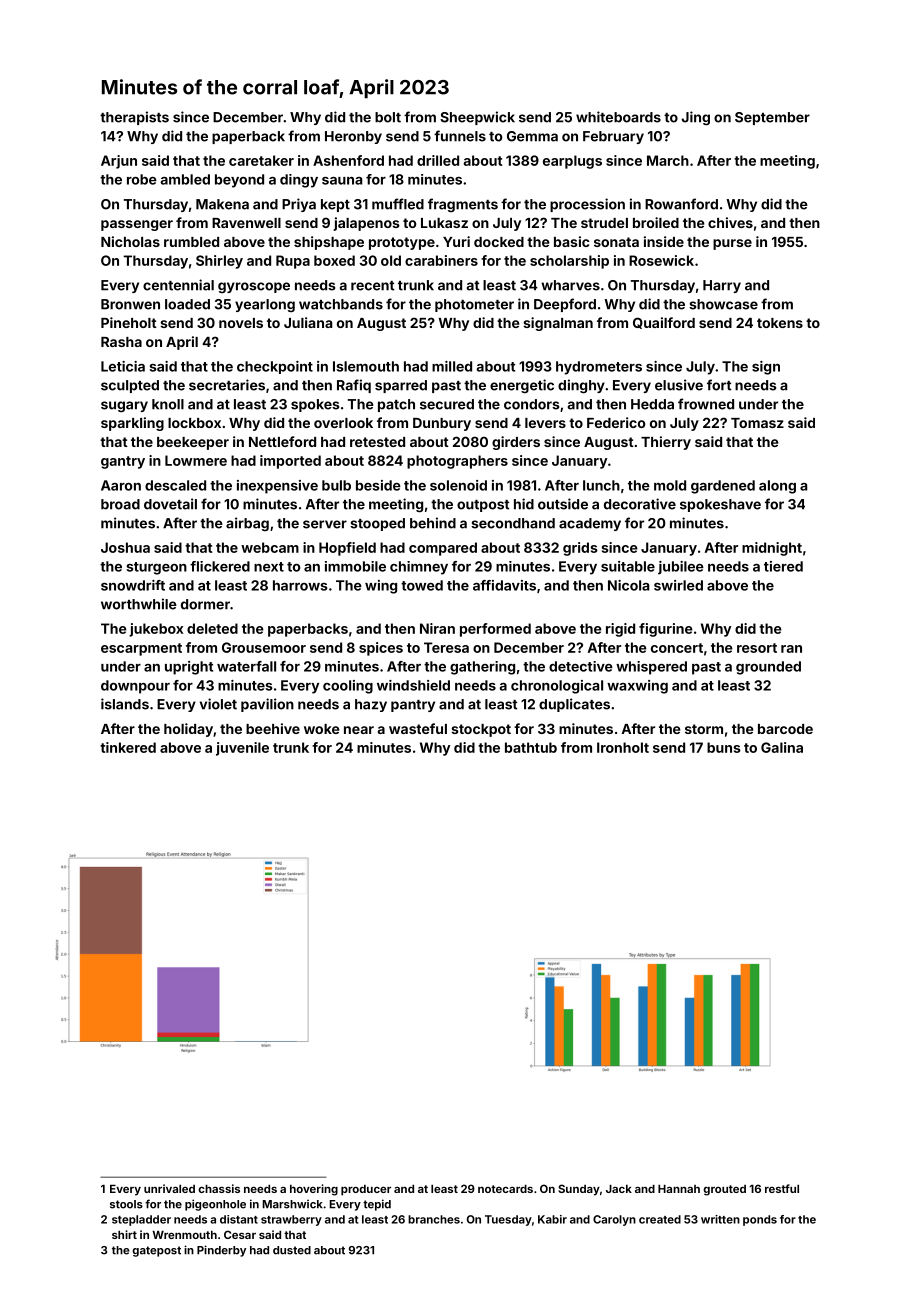 This screenshot has width=924, height=1308. What do you see at coordinates (616, 242) in the screenshot?
I see `sonata` at bounding box center [616, 242].
